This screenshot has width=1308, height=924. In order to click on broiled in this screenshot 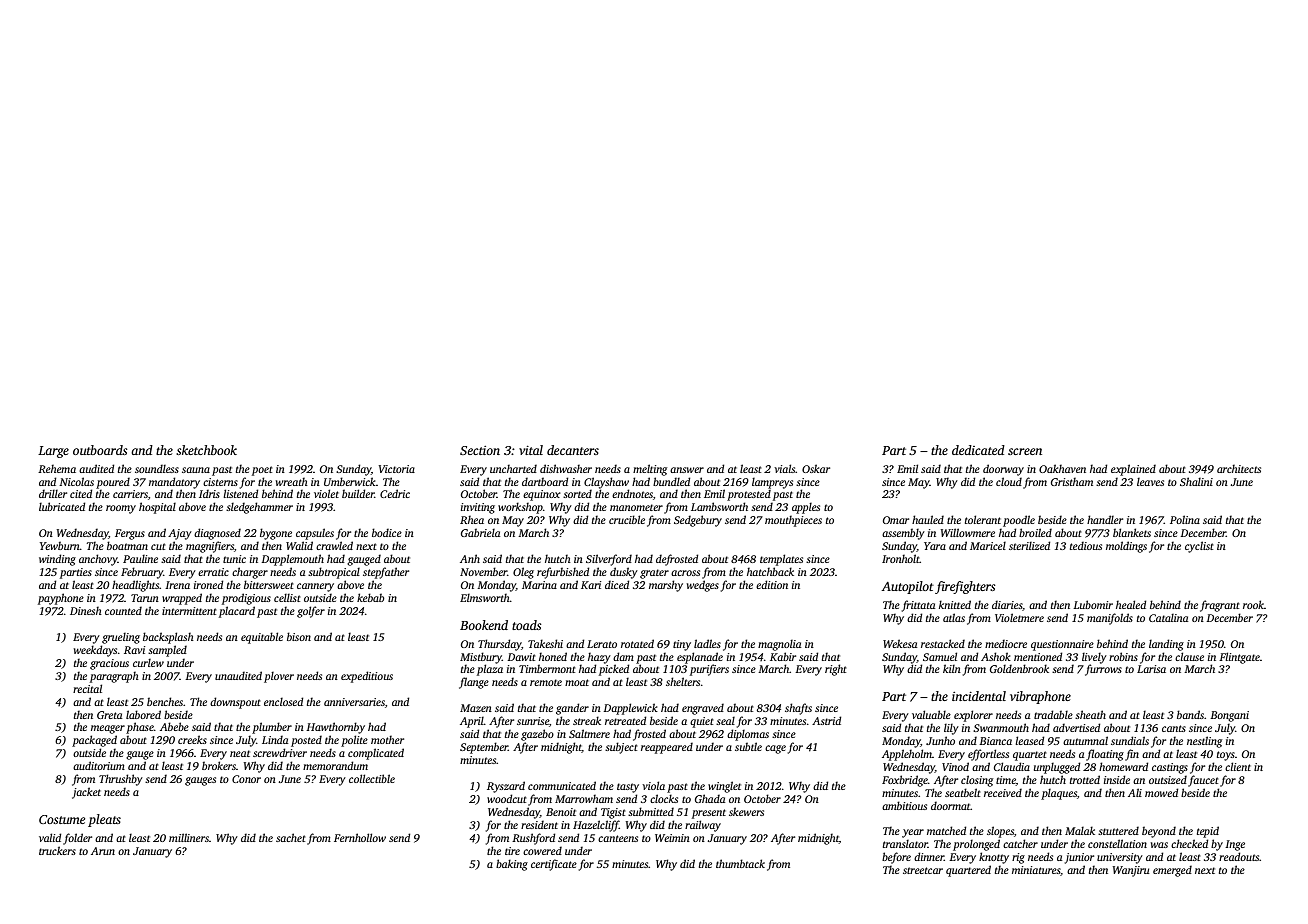, I will do `click(1035, 532)`.
